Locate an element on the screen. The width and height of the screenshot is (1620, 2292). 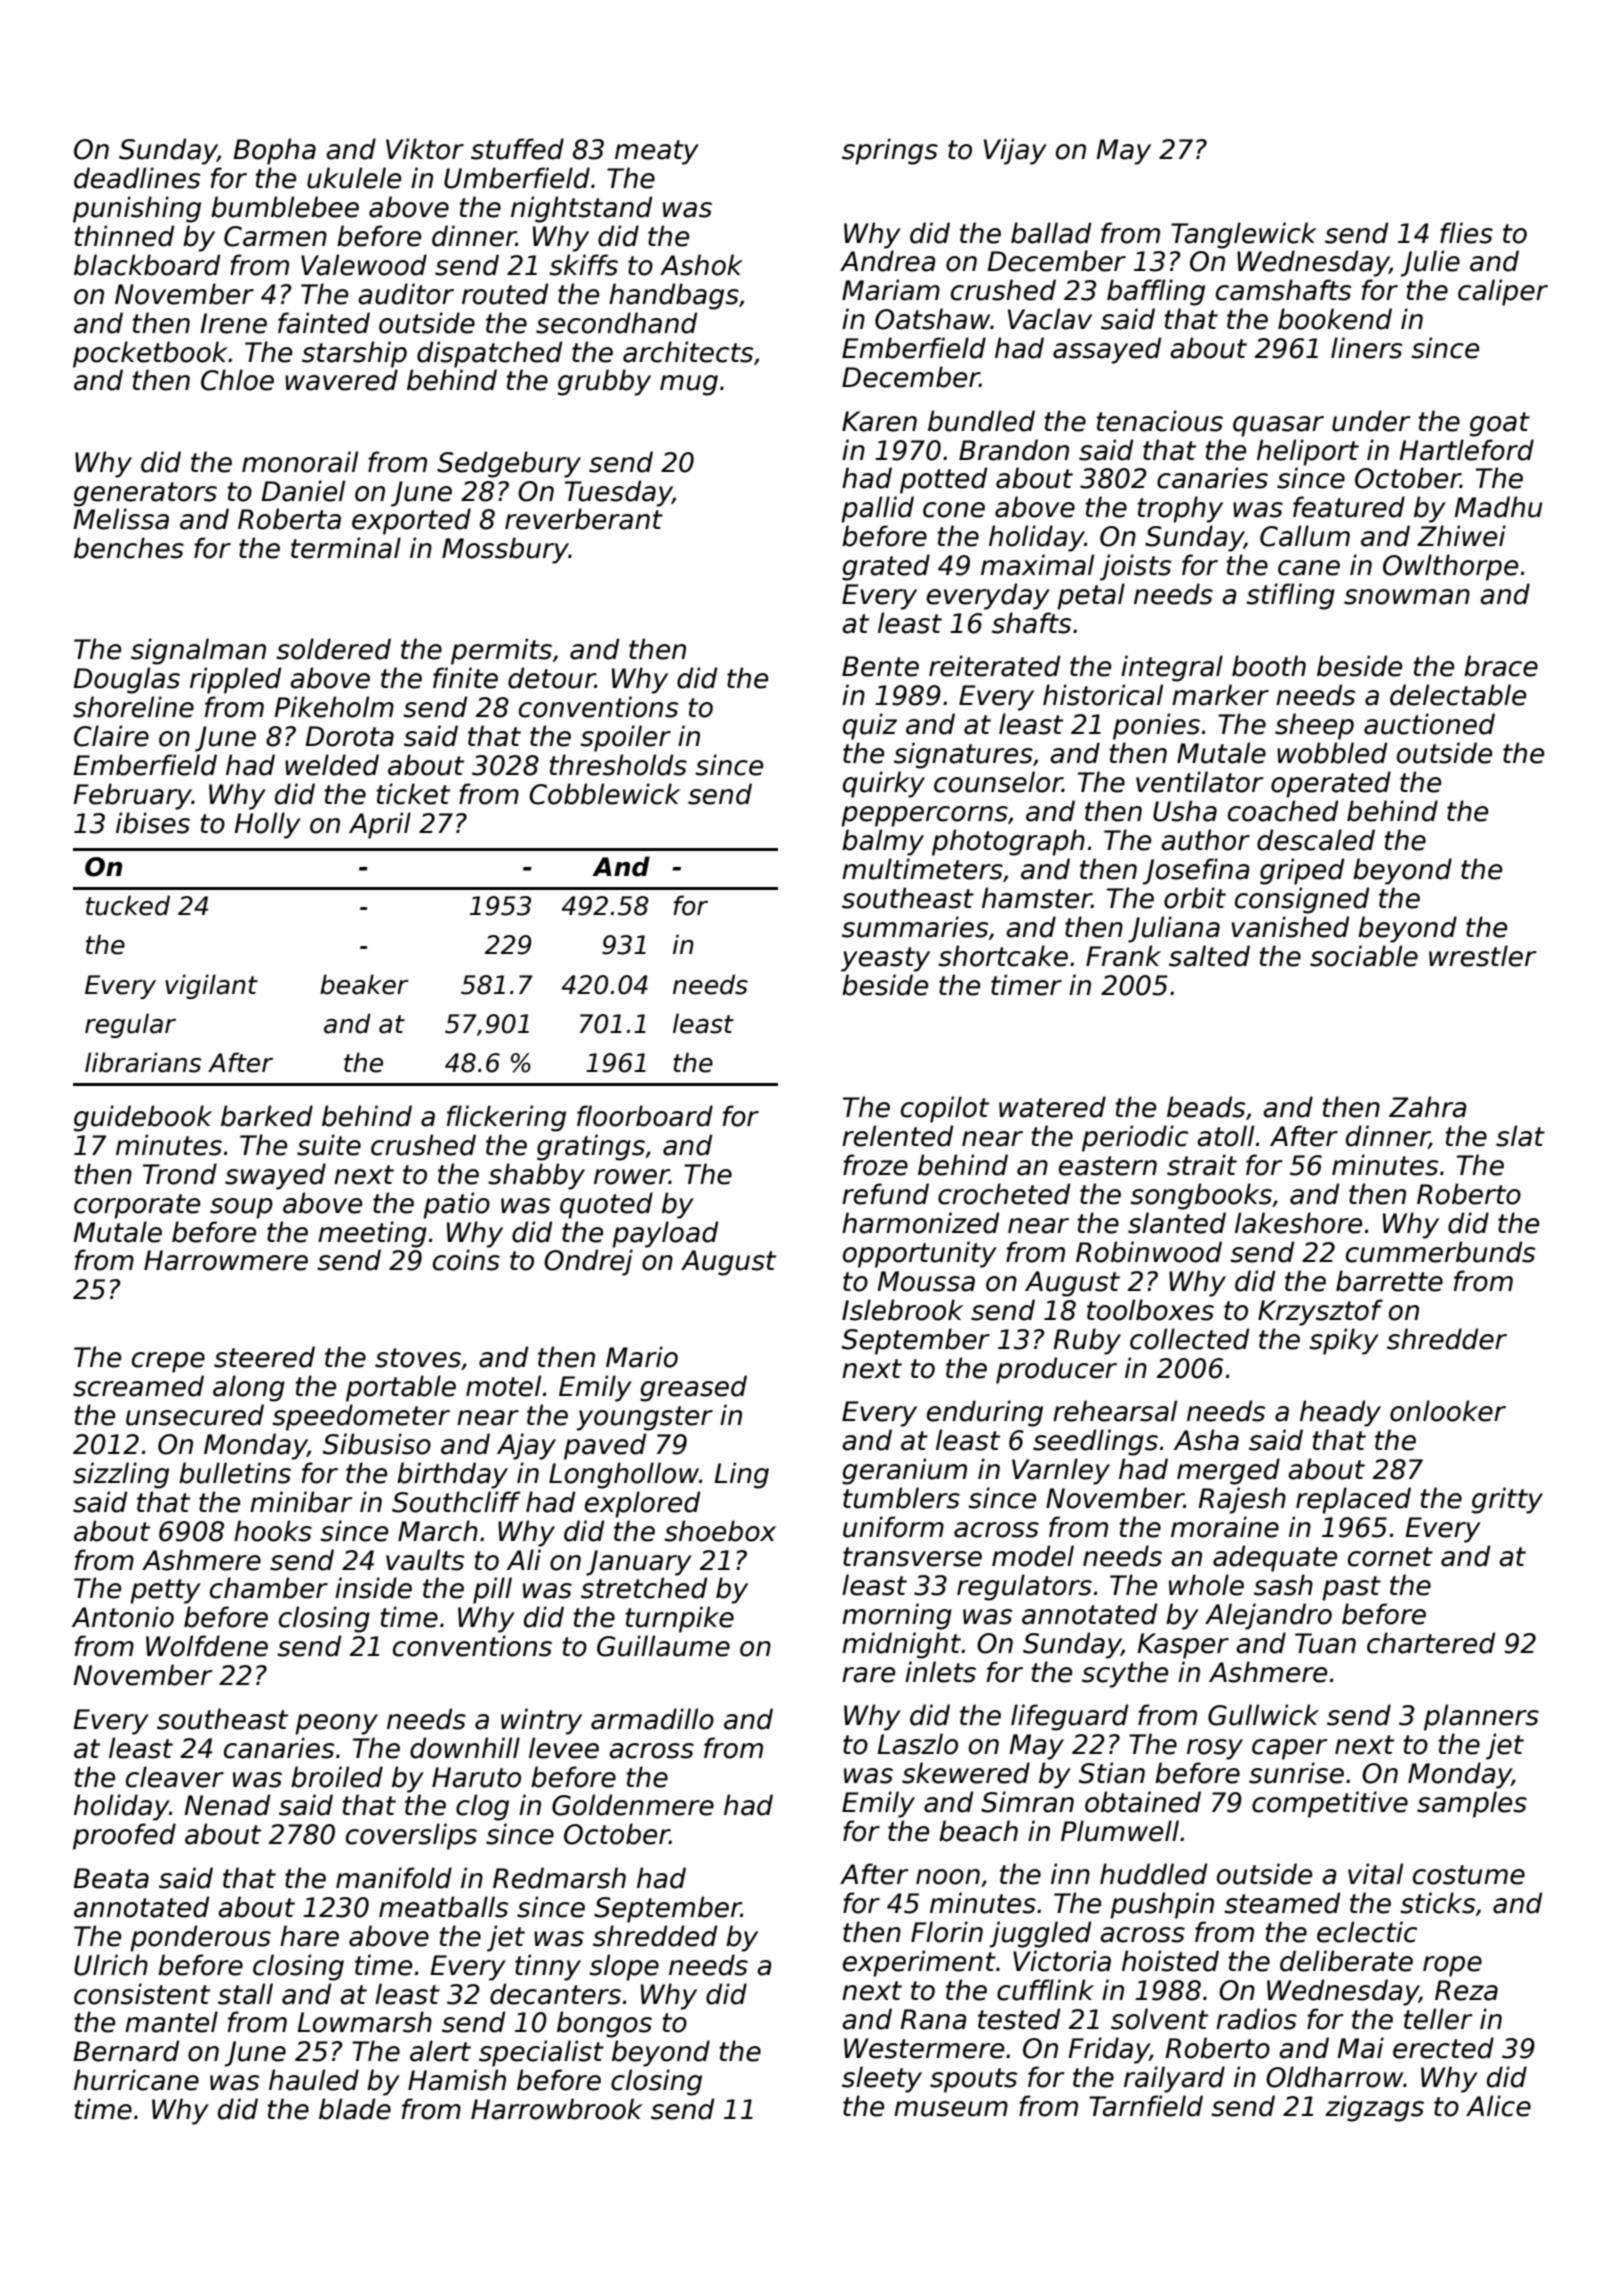
broiled is located at coordinates (337, 1777).
